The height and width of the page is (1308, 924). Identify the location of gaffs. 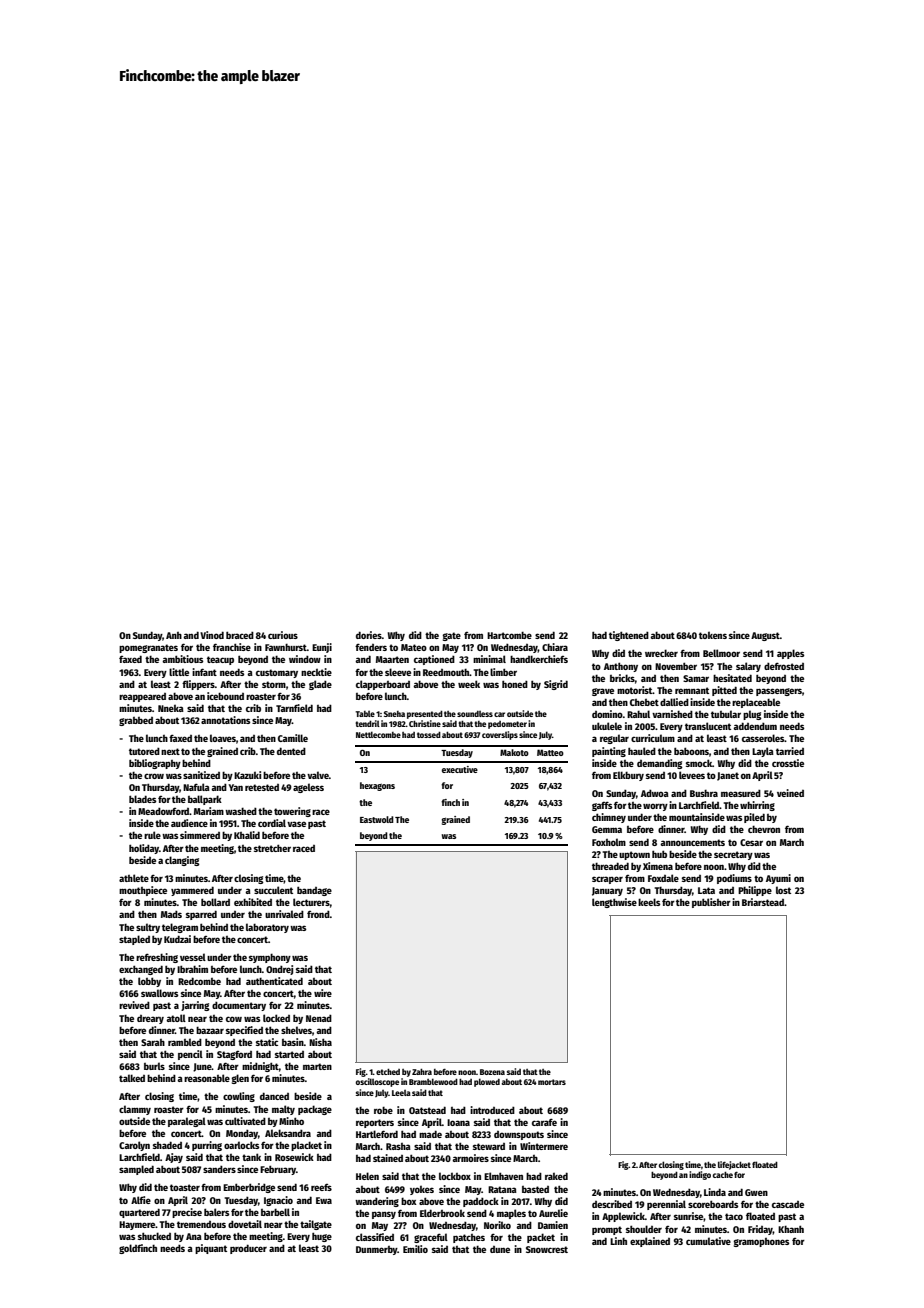
(602, 806).
